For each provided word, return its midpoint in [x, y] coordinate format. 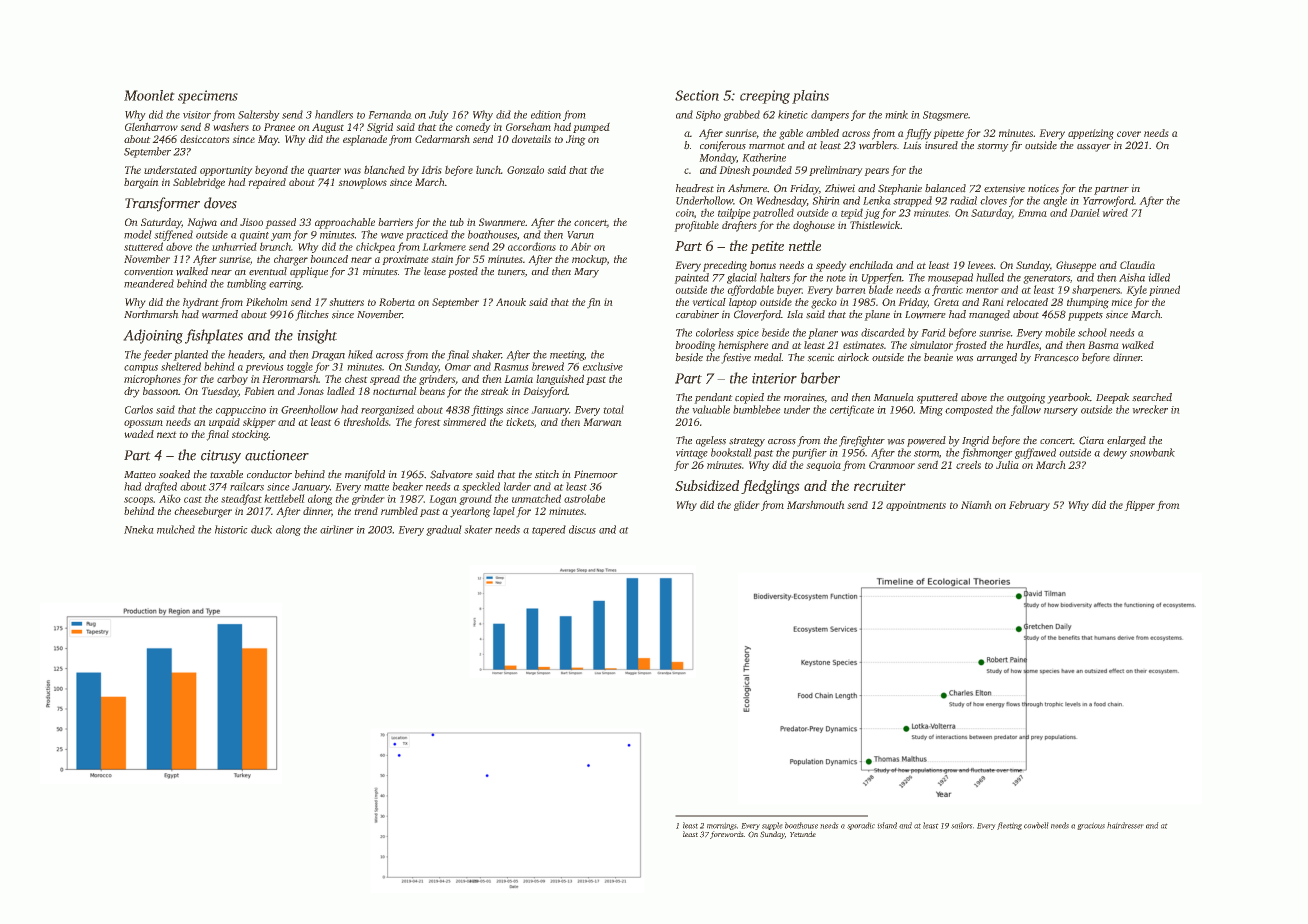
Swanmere [502, 222]
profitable [696, 226]
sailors [962, 825]
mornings [722, 826]
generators [1046, 279]
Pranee [279, 127]
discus [582, 529]
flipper [1139, 505]
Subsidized [707, 485]
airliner [337, 529]
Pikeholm [267, 302]
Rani [993, 302]
